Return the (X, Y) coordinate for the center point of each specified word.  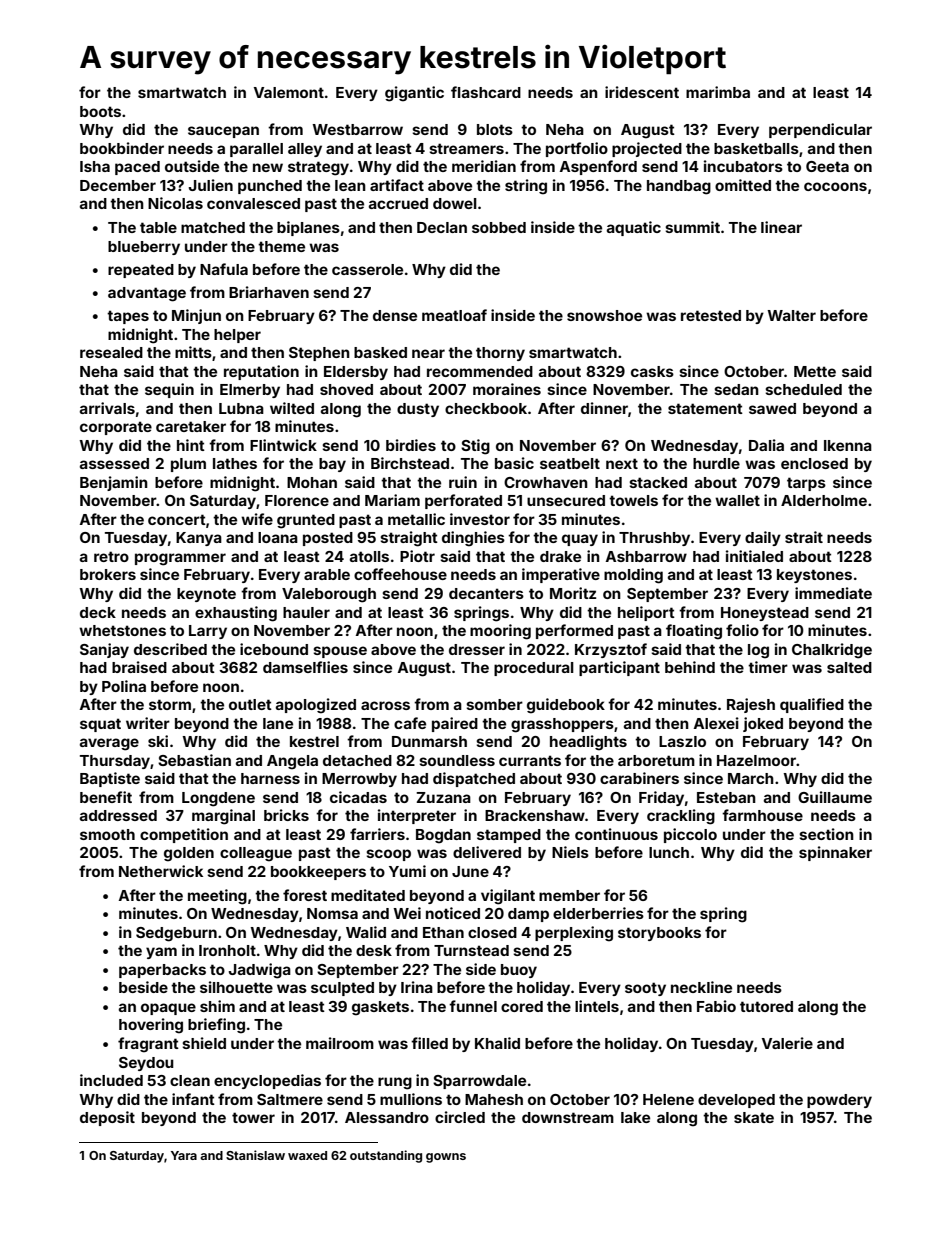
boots (100, 111)
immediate (833, 593)
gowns (446, 1158)
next (622, 463)
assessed (114, 463)
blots (495, 129)
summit (692, 227)
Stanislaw (255, 1155)
